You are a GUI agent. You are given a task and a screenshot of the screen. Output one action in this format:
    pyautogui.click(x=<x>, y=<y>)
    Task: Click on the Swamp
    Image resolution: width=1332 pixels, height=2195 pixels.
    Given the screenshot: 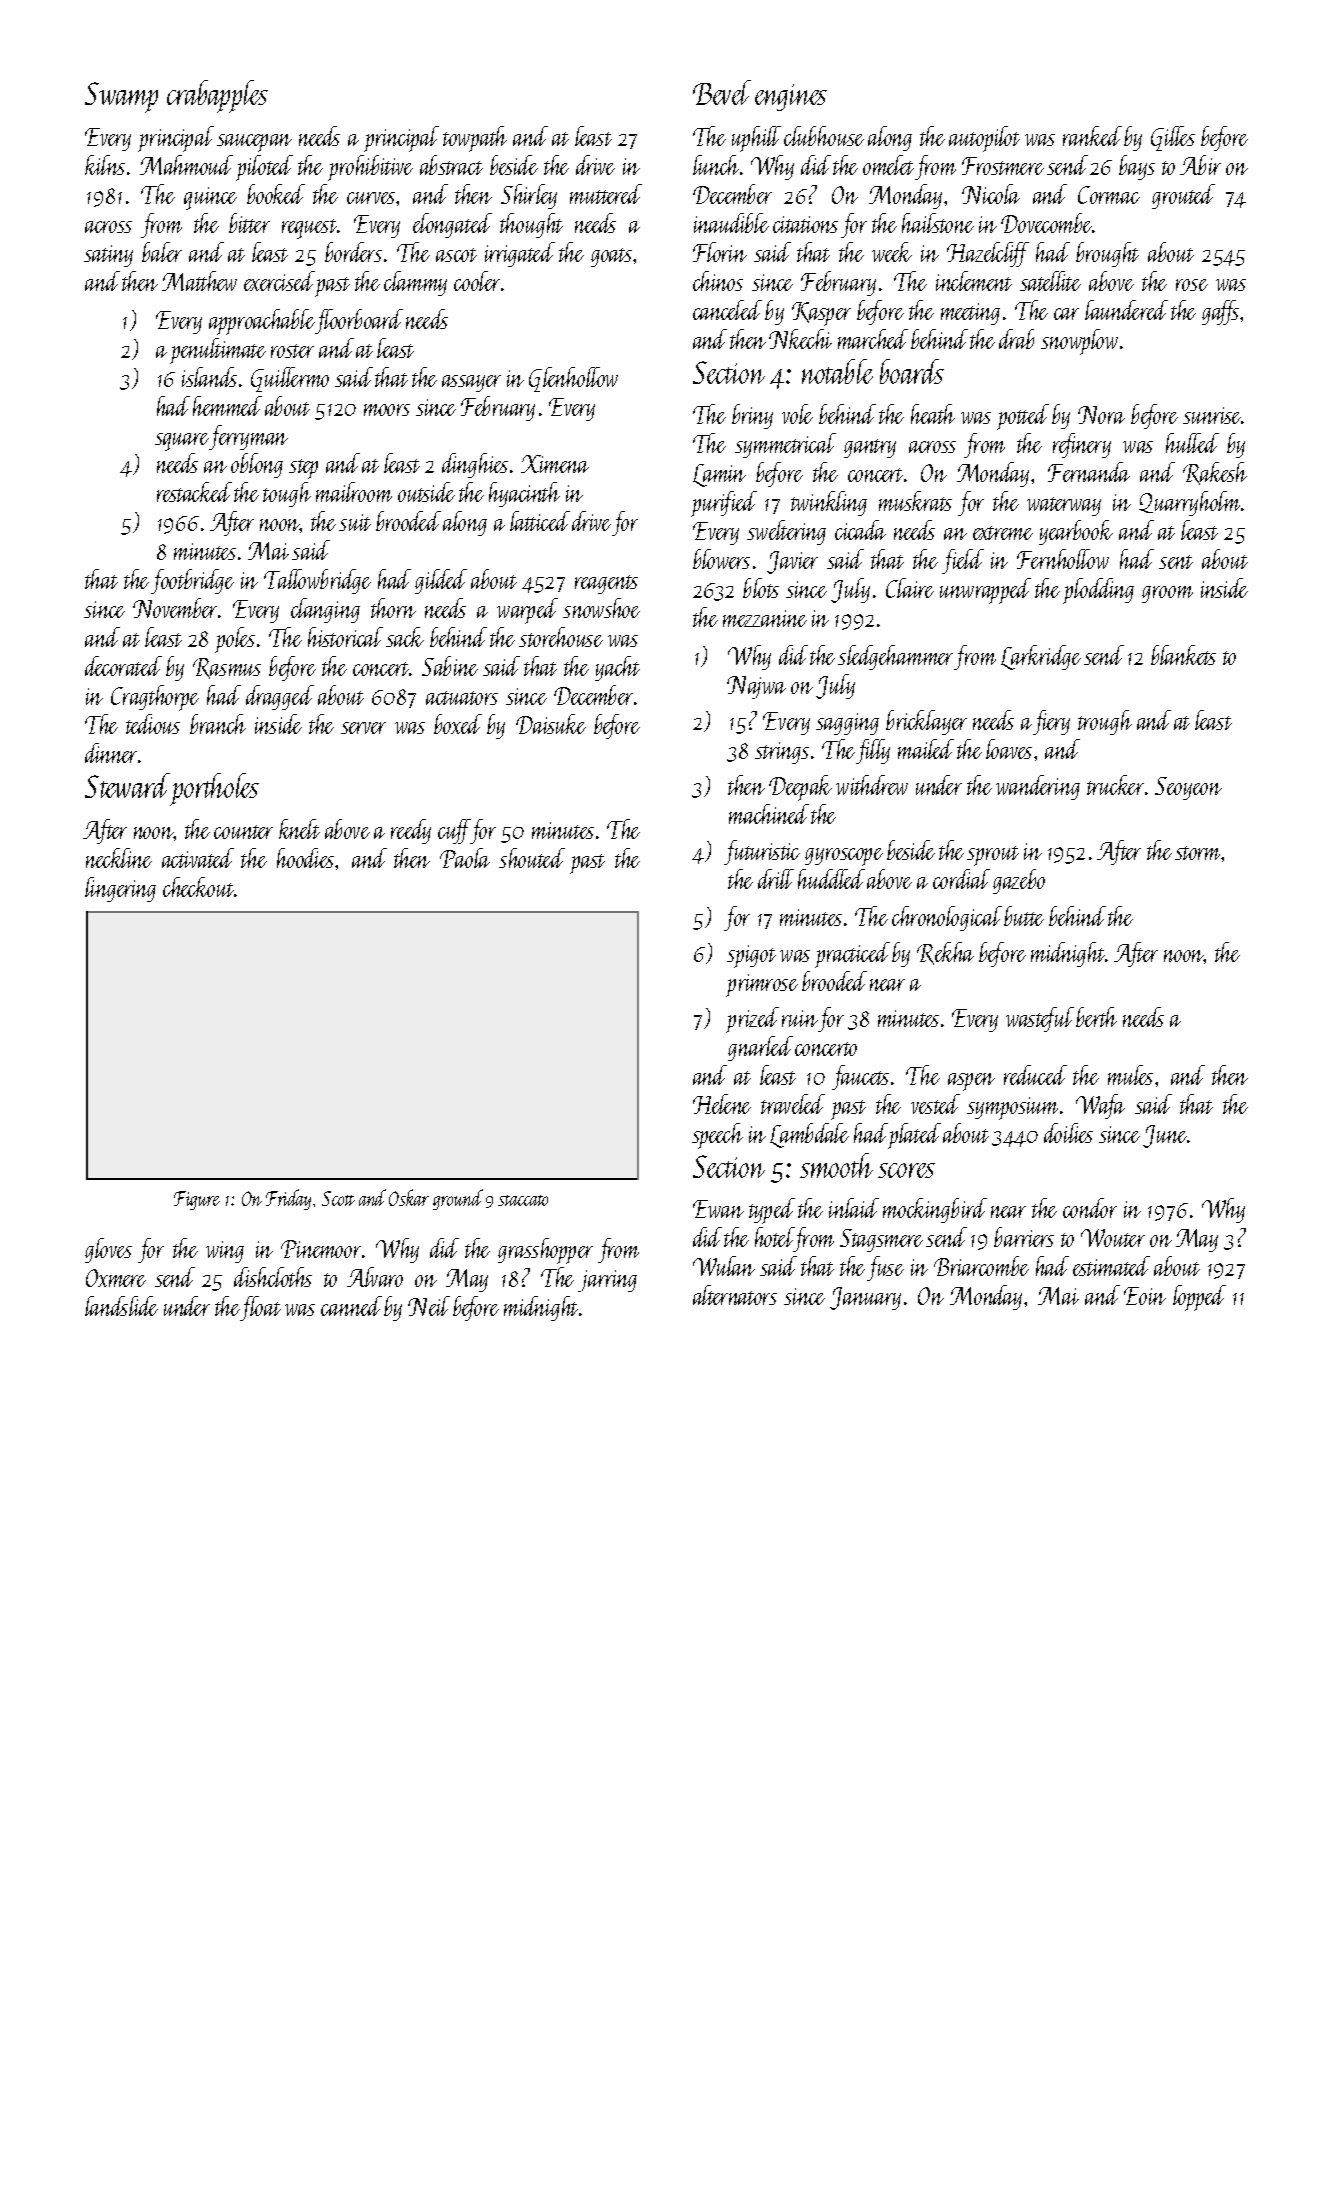 What is the action you would take?
    pyautogui.click(x=121, y=97)
